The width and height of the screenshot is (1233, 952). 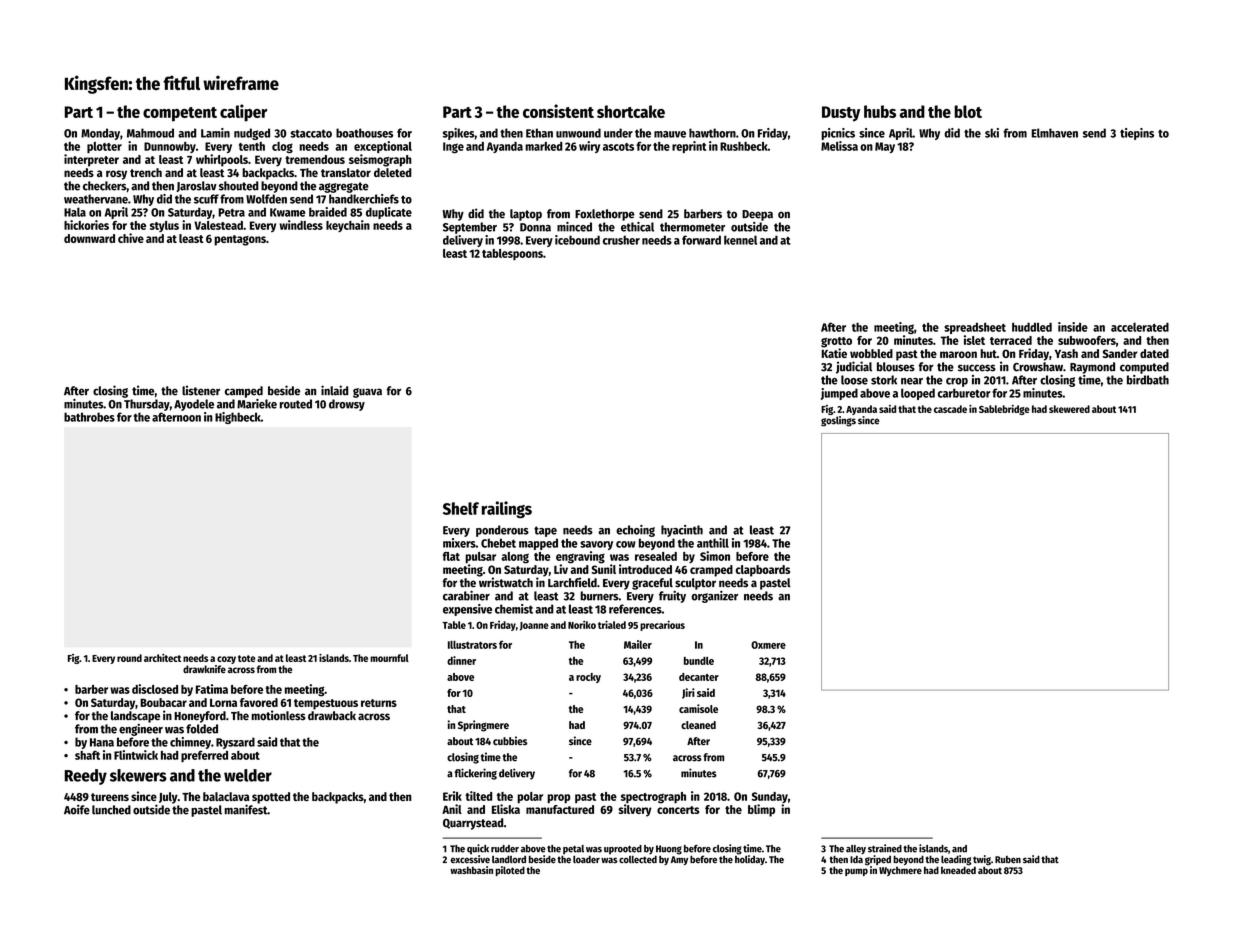 I want to click on competent, so click(x=180, y=114).
